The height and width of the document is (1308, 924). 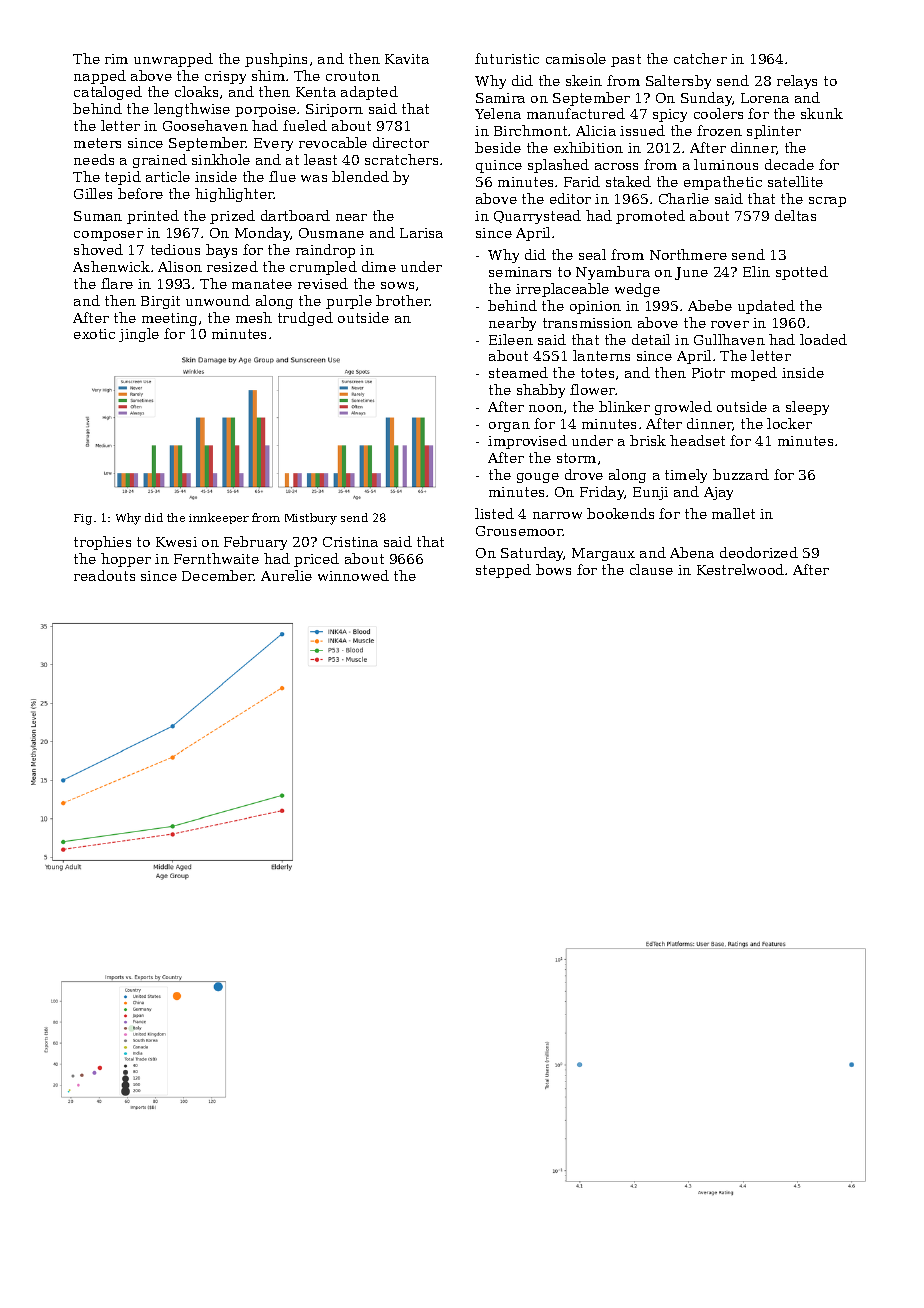 What do you see at coordinates (407, 59) in the document?
I see `Kavita` at bounding box center [407, 59].
